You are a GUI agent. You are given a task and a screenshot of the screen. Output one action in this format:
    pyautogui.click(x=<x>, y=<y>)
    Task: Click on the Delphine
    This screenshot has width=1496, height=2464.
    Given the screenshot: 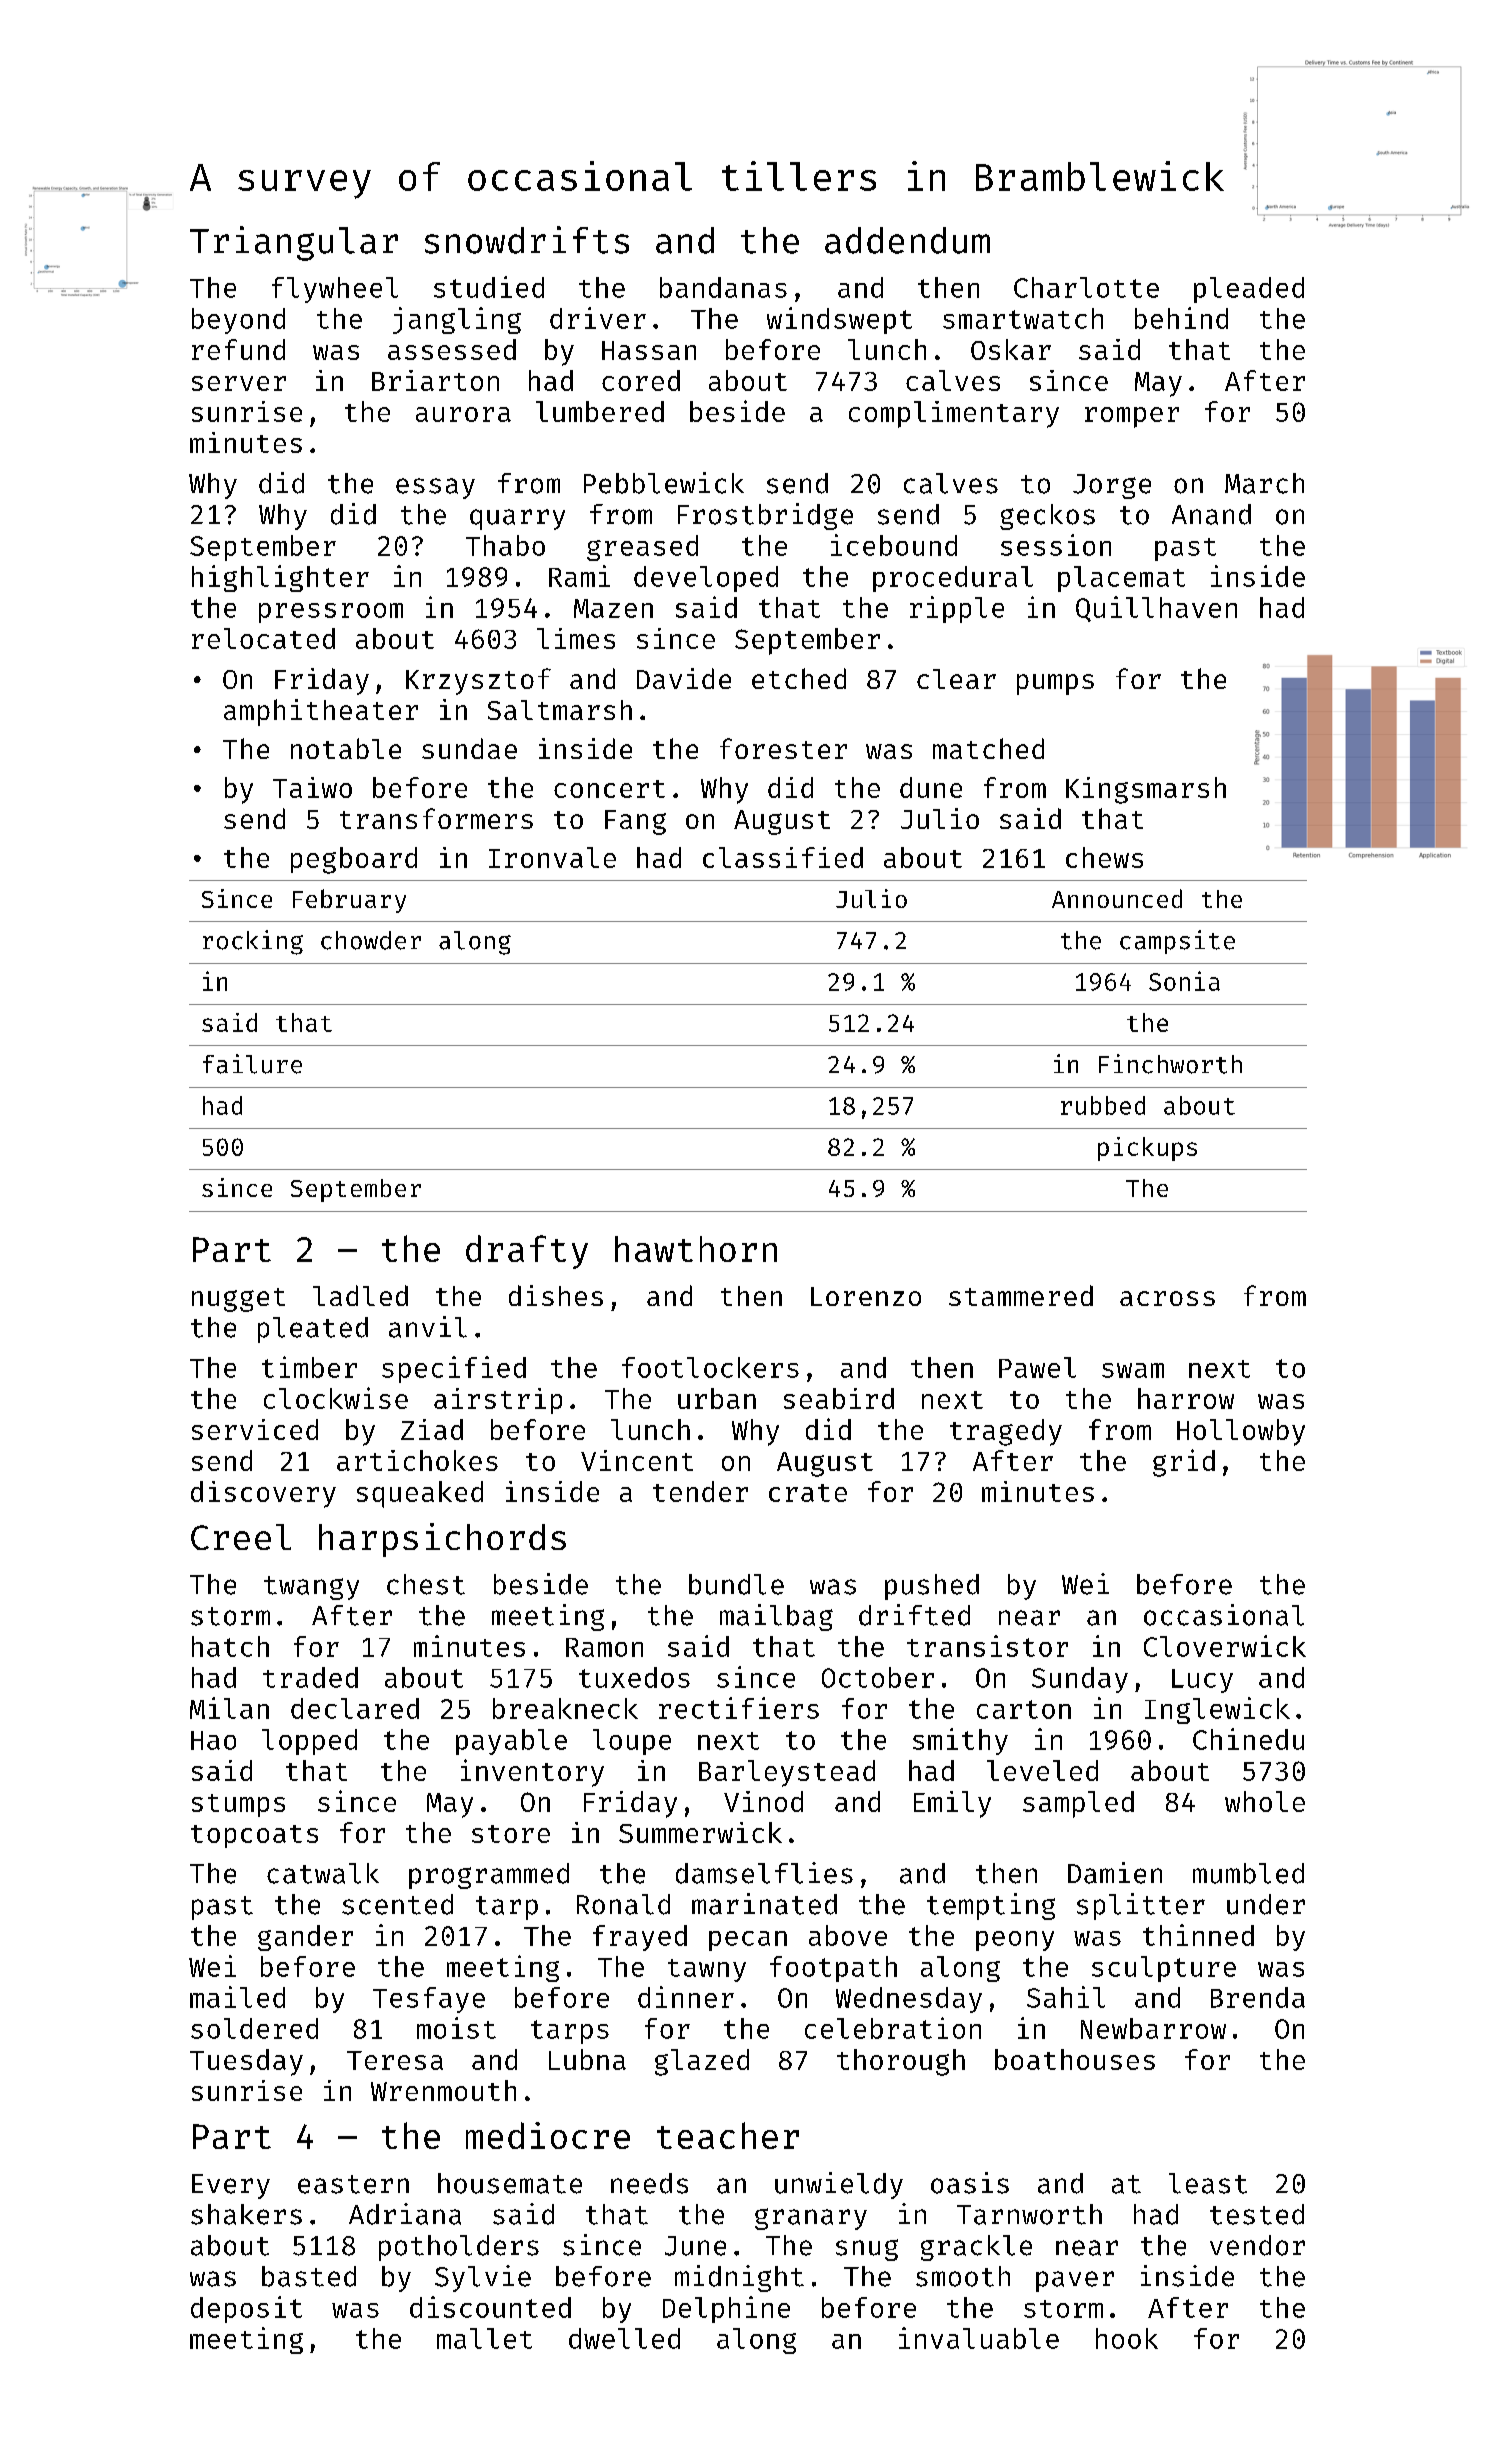 What is the action you would take?
    pyautogui.click(x=726, y=2309)
